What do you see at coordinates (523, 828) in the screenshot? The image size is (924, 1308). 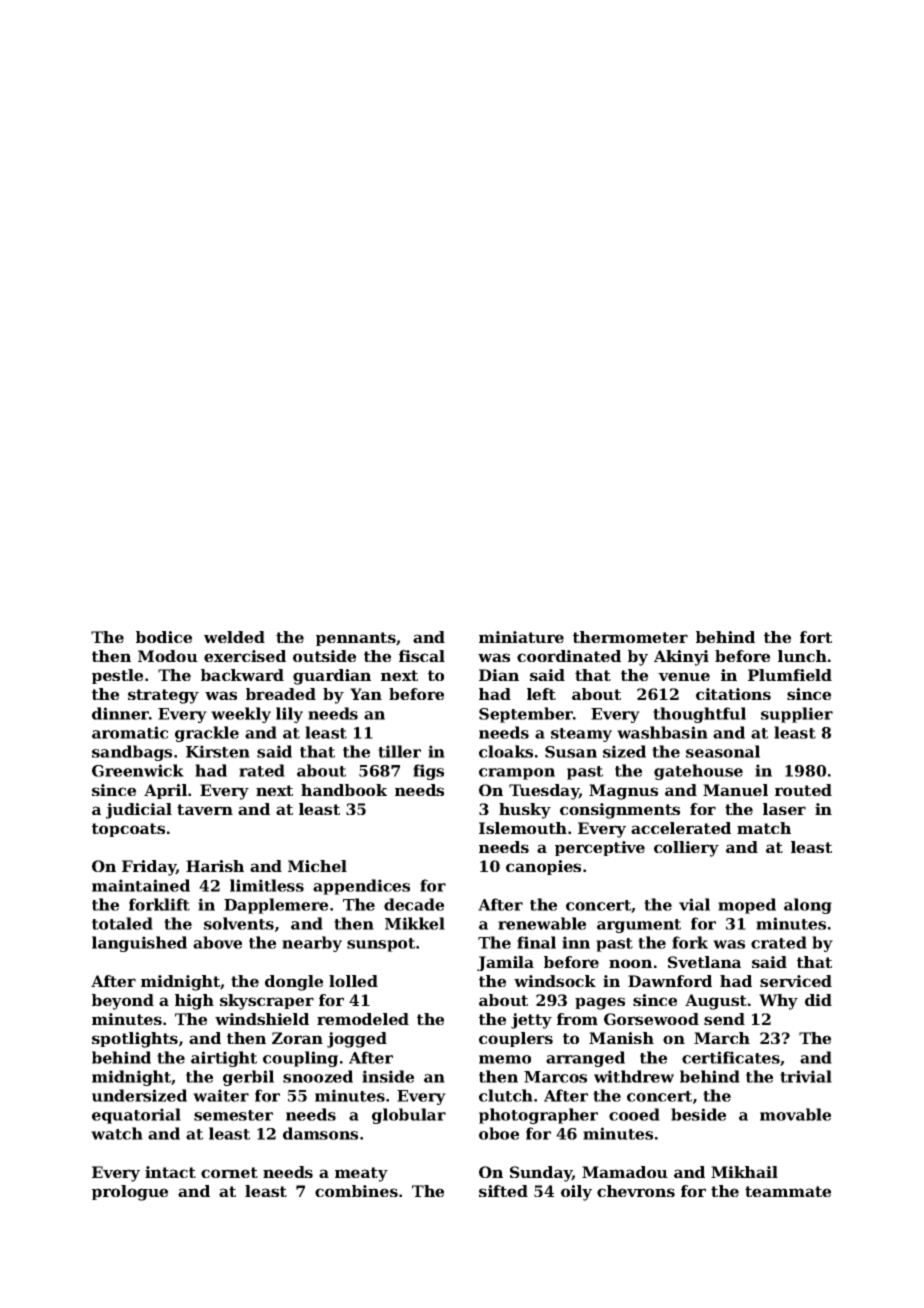 I see `Islemouth` at bounding box center [523, 828].
